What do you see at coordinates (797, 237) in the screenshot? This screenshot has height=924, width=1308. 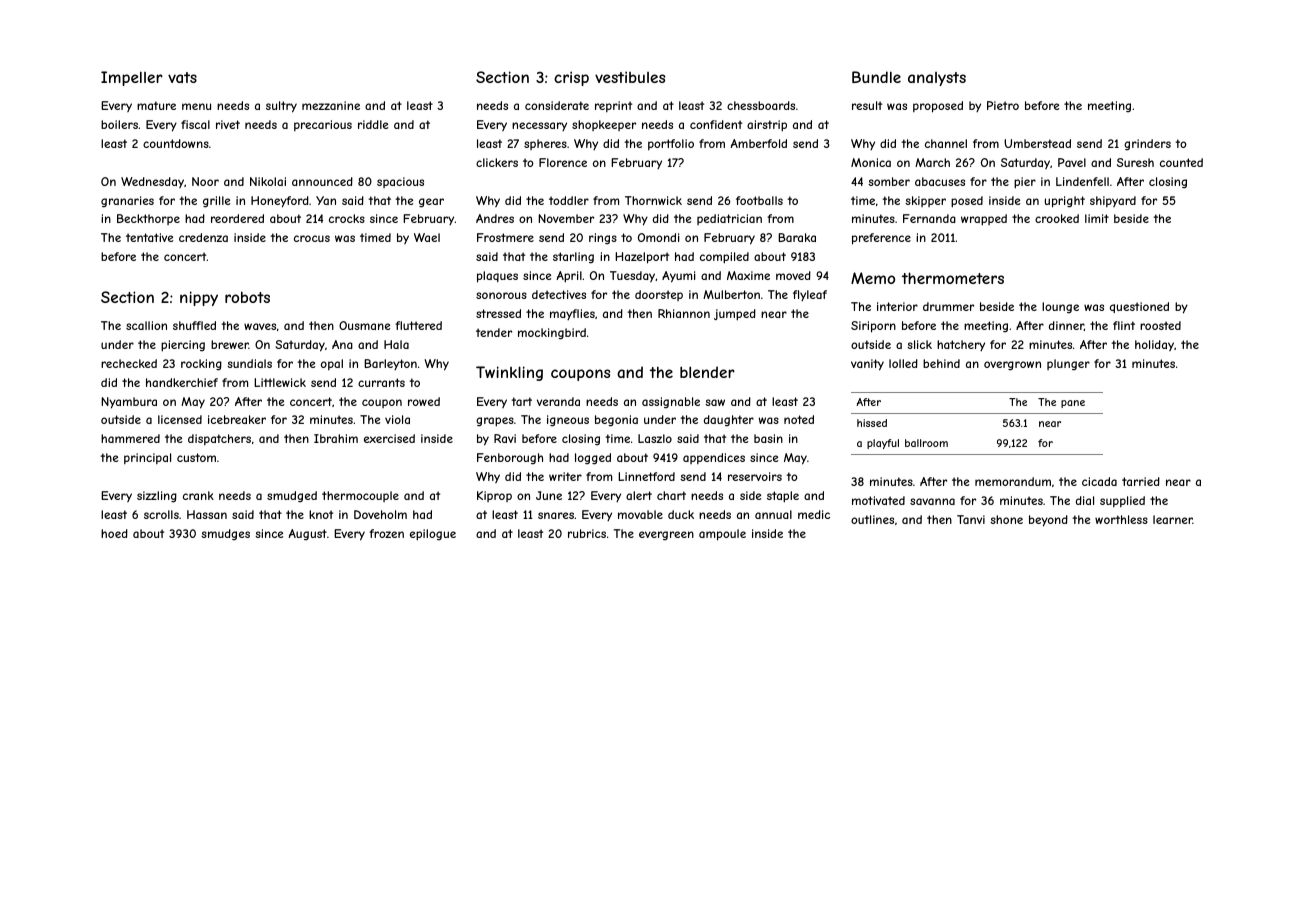 I see `Baraka` at bounding box center [797, 237].
